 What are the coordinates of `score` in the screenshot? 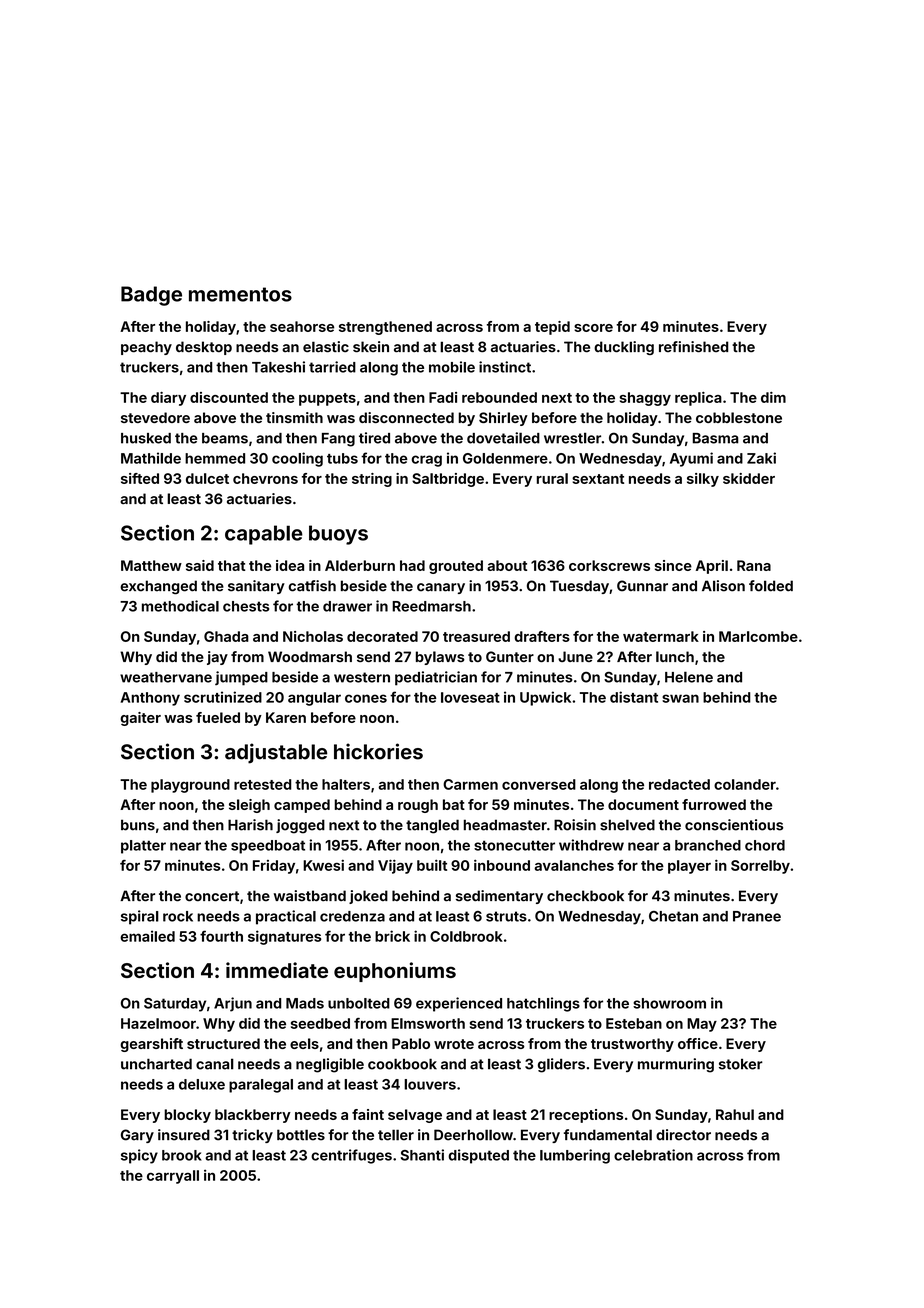 It's located at (593, 328).
